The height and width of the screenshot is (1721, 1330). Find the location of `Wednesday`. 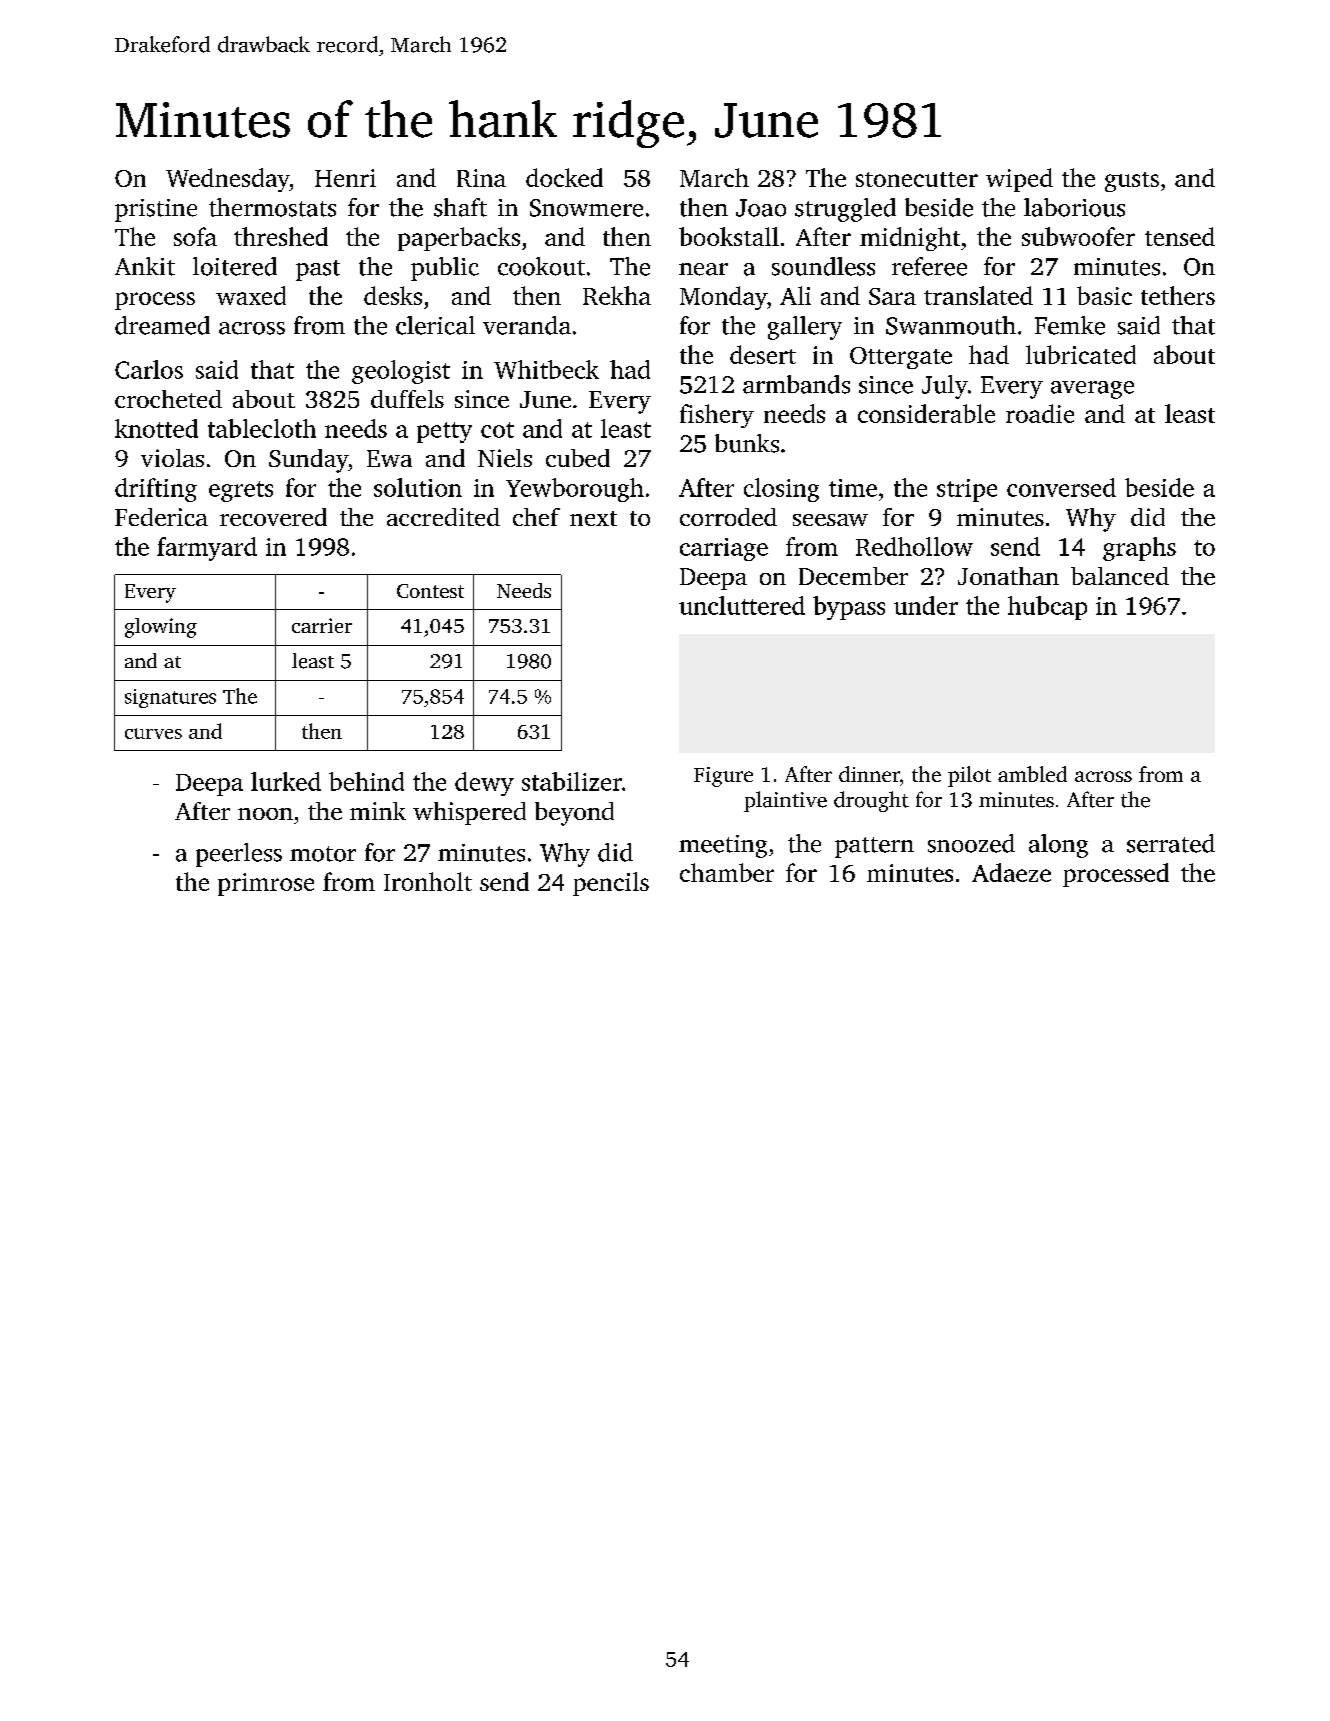

Wednesday is located at coordinates (228, 180).
